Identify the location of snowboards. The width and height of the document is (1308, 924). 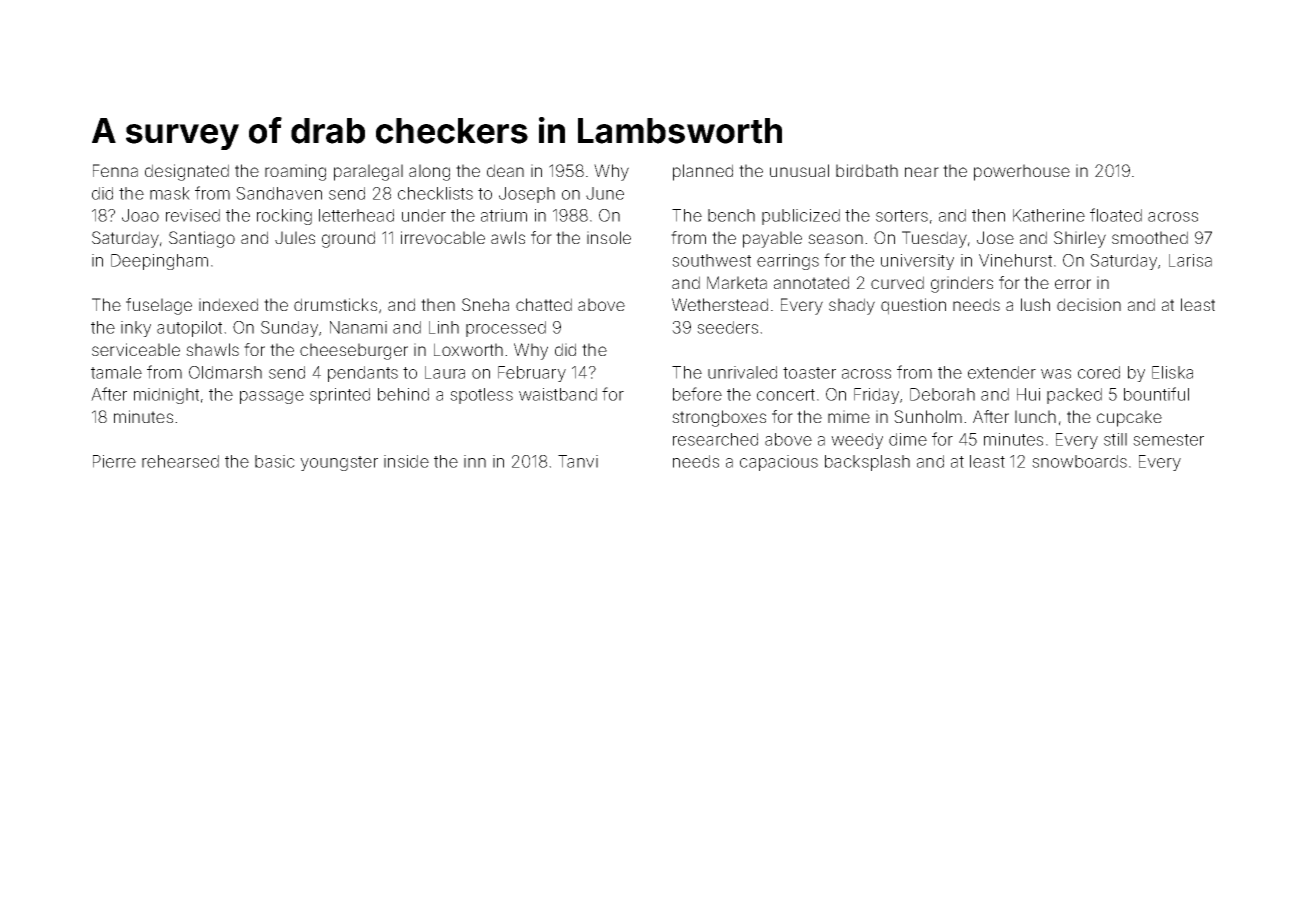
(1079, 461).
